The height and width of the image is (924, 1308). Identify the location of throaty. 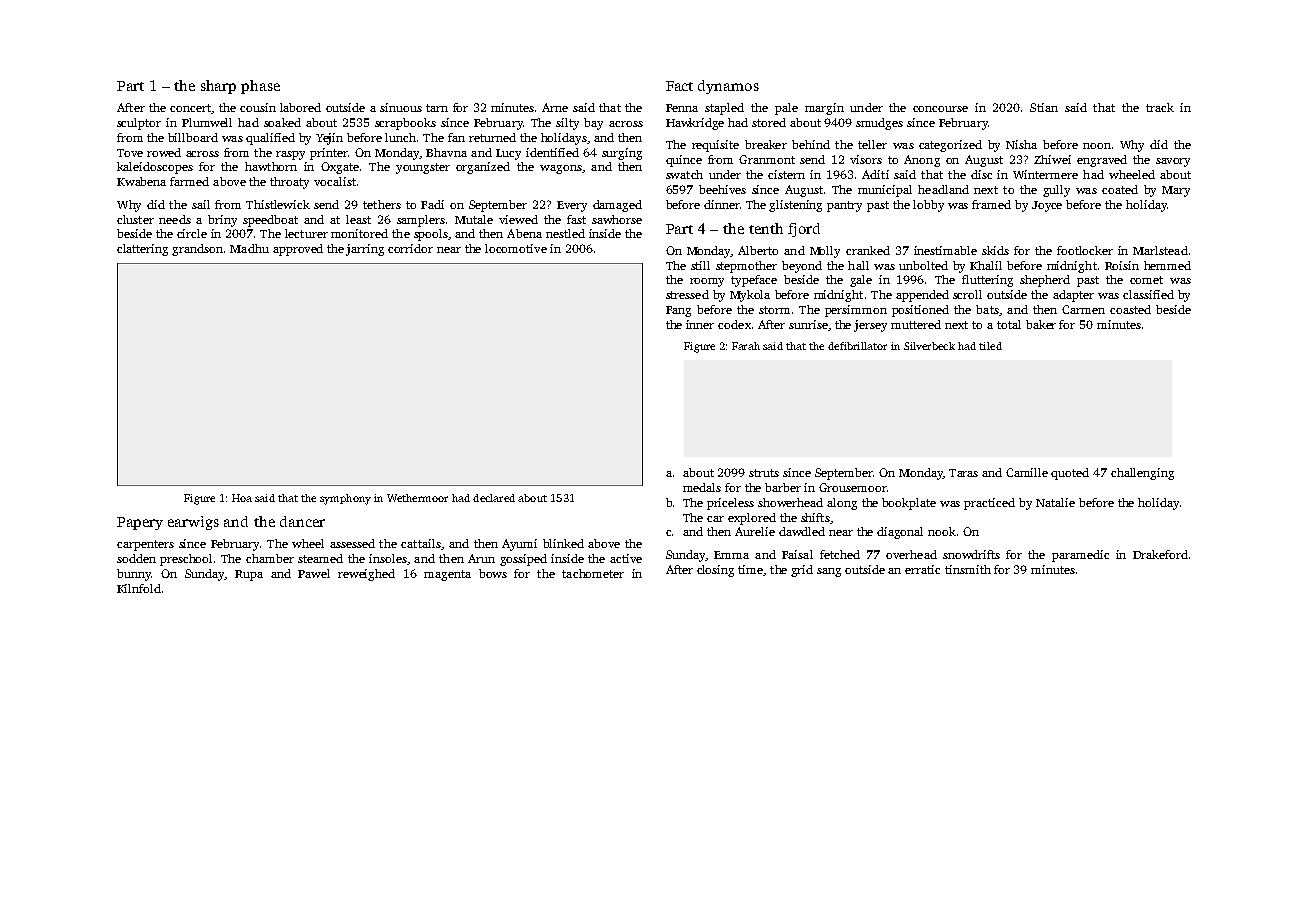
(289, 183).
